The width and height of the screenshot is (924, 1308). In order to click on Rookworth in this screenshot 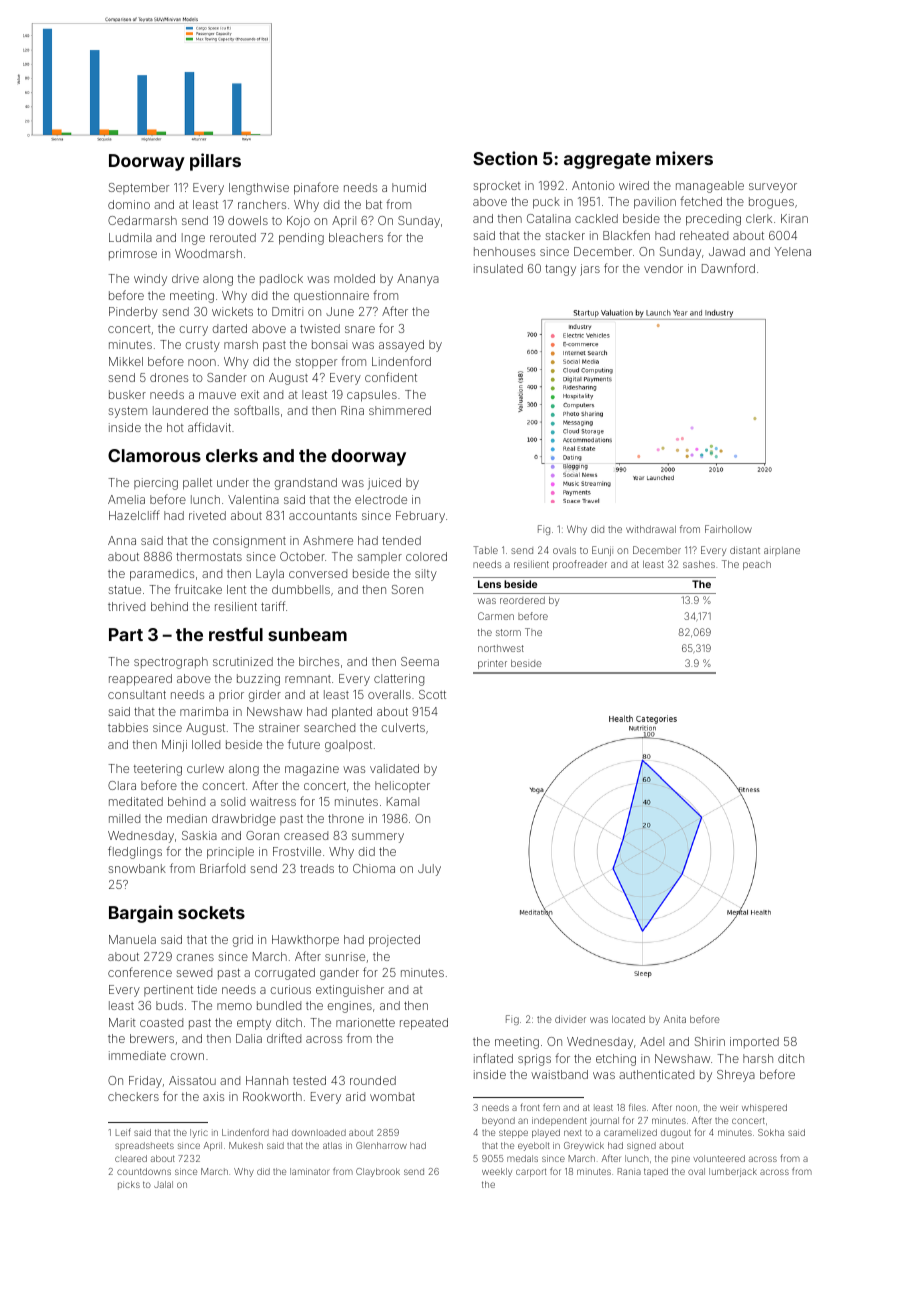, I will do `click(272, 1096)`.
